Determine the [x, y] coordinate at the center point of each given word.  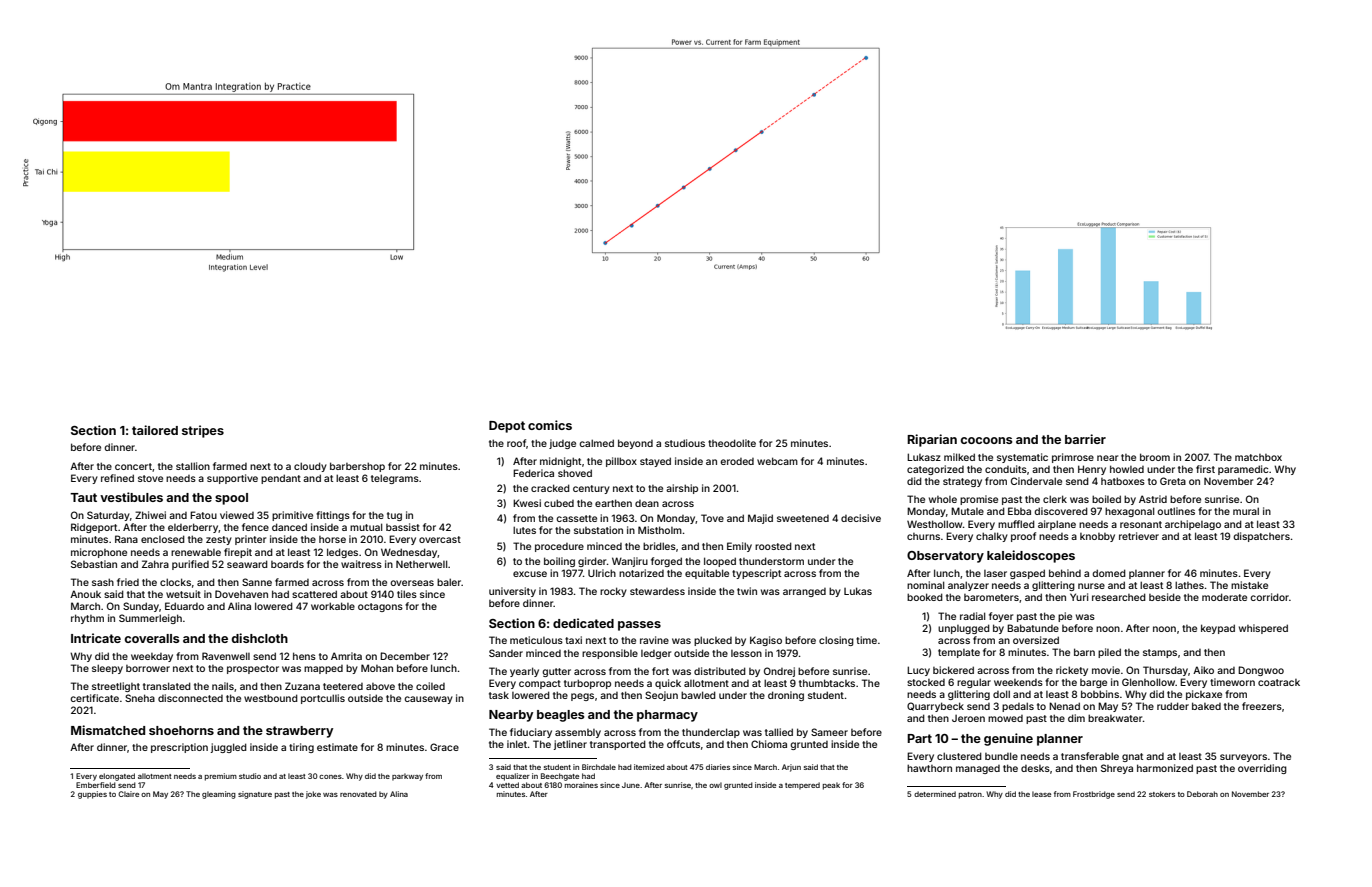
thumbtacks [827, 683]
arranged [804, 592]
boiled [1106, 499]
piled [1109, 653]
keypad [1218, 629]
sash [103, 582]
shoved [575, 473]
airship [682, 489]
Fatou [203, 515]
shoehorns [181, 730]
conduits [1006, 469]
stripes [203, 431]
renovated [358, 794]
